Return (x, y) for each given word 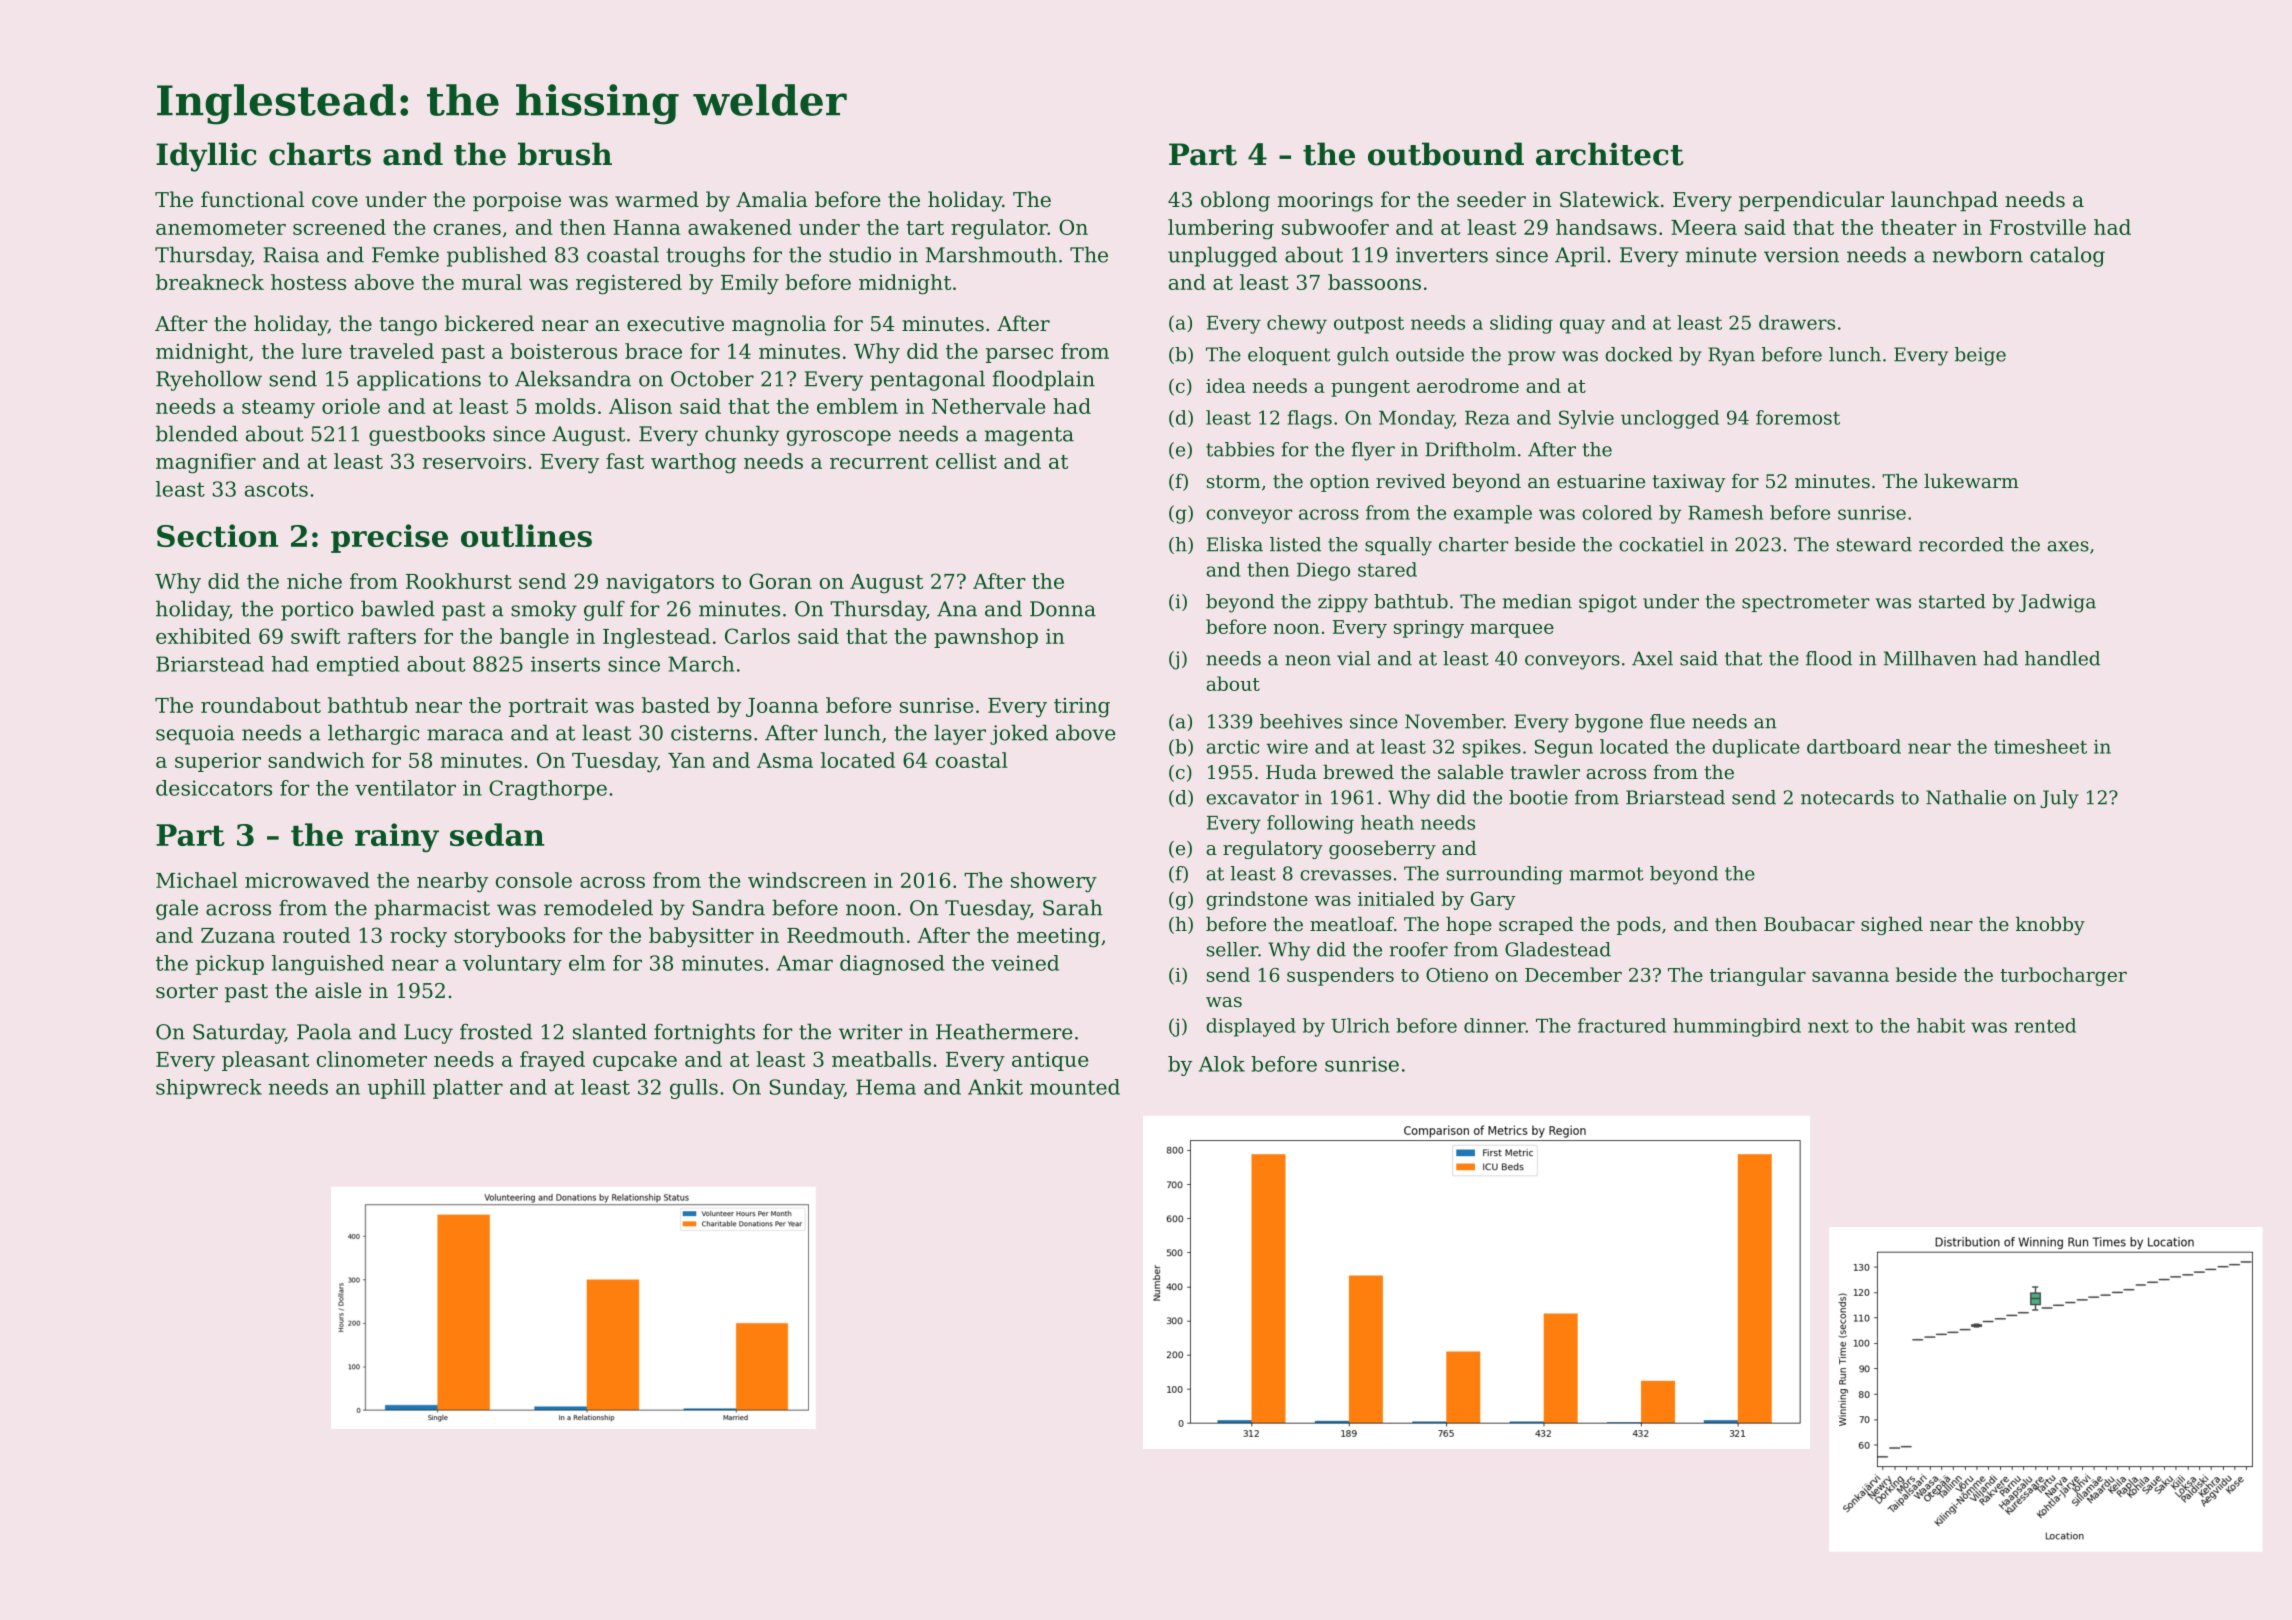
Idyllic (206, 157)
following (1310, 824)
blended (197, 433)
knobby (2050, 925)
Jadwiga (2057, 603)
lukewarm (1971, 480)
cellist (966, 461)
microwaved (307, 880)
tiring (1082, 708)
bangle (534, 638)
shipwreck (209, 1089)
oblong (1235, 201)
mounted (1075, 1087)
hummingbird (1737, 1027)
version (1801, 255)
